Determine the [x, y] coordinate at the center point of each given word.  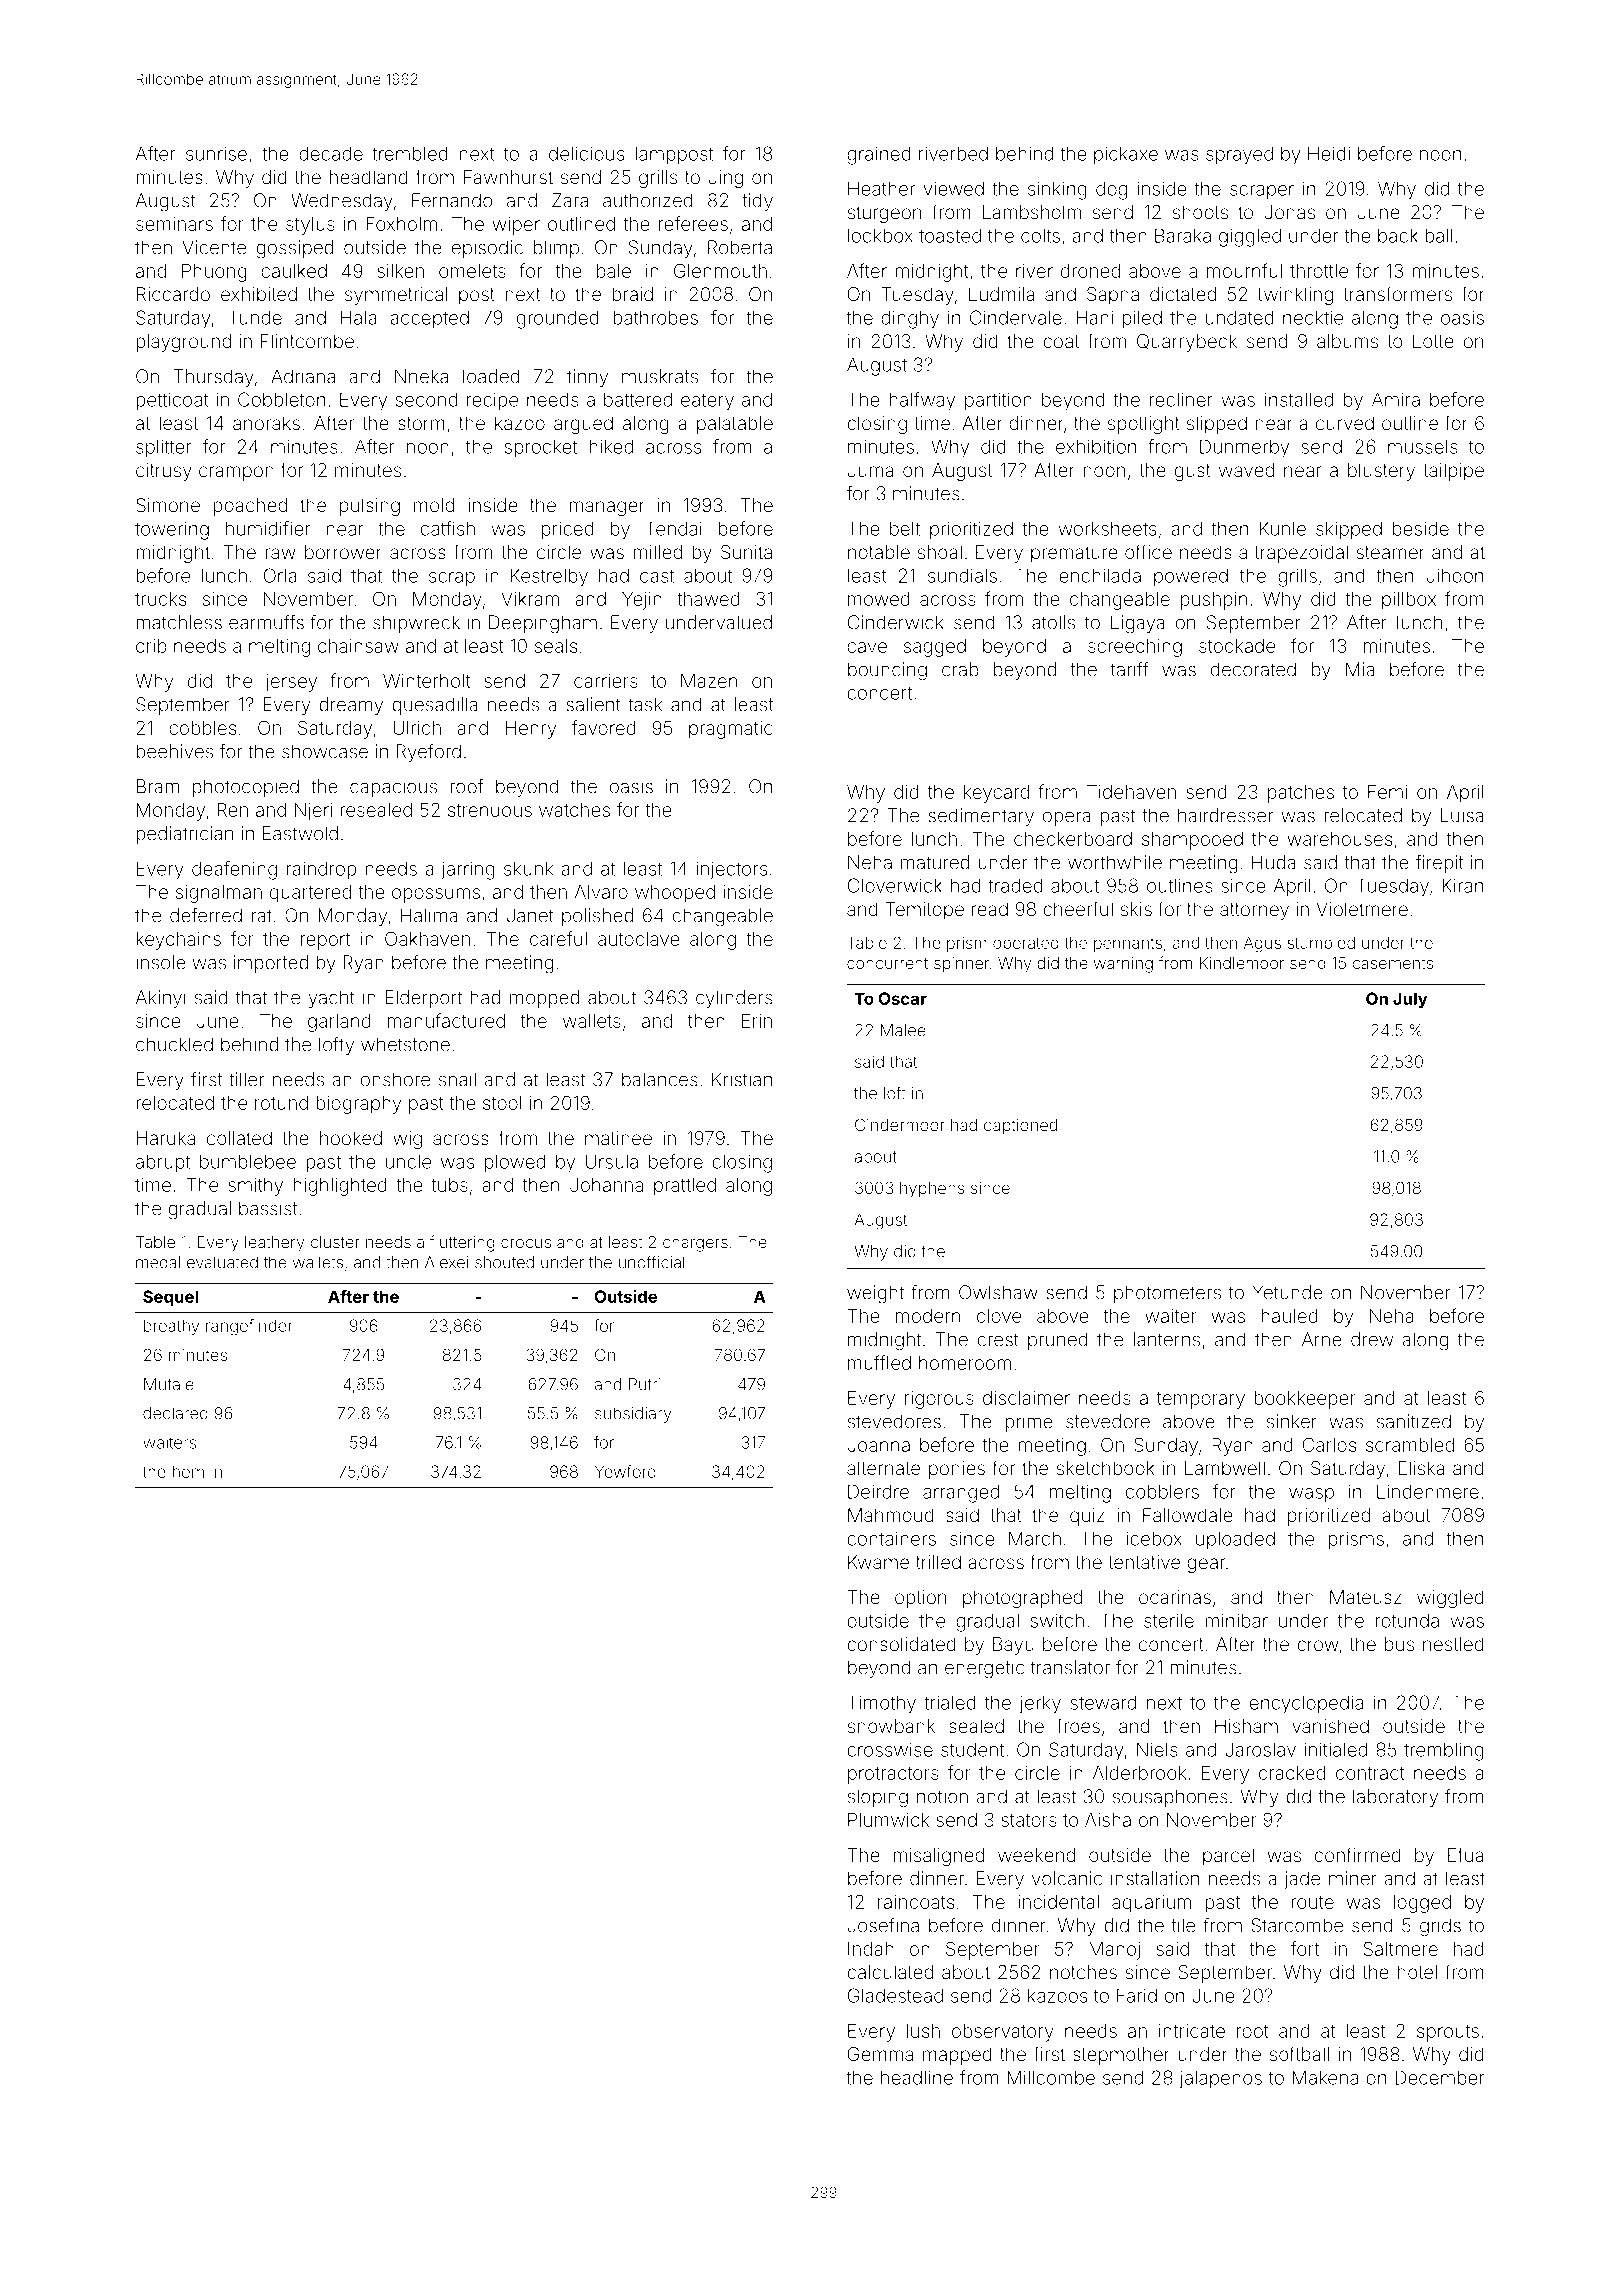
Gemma [880, 2054]
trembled [410, 153]
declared [175, 1413]
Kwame [878, 1562]
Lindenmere [1428, 1491]
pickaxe [1126, 155]
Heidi [1329, 153]
